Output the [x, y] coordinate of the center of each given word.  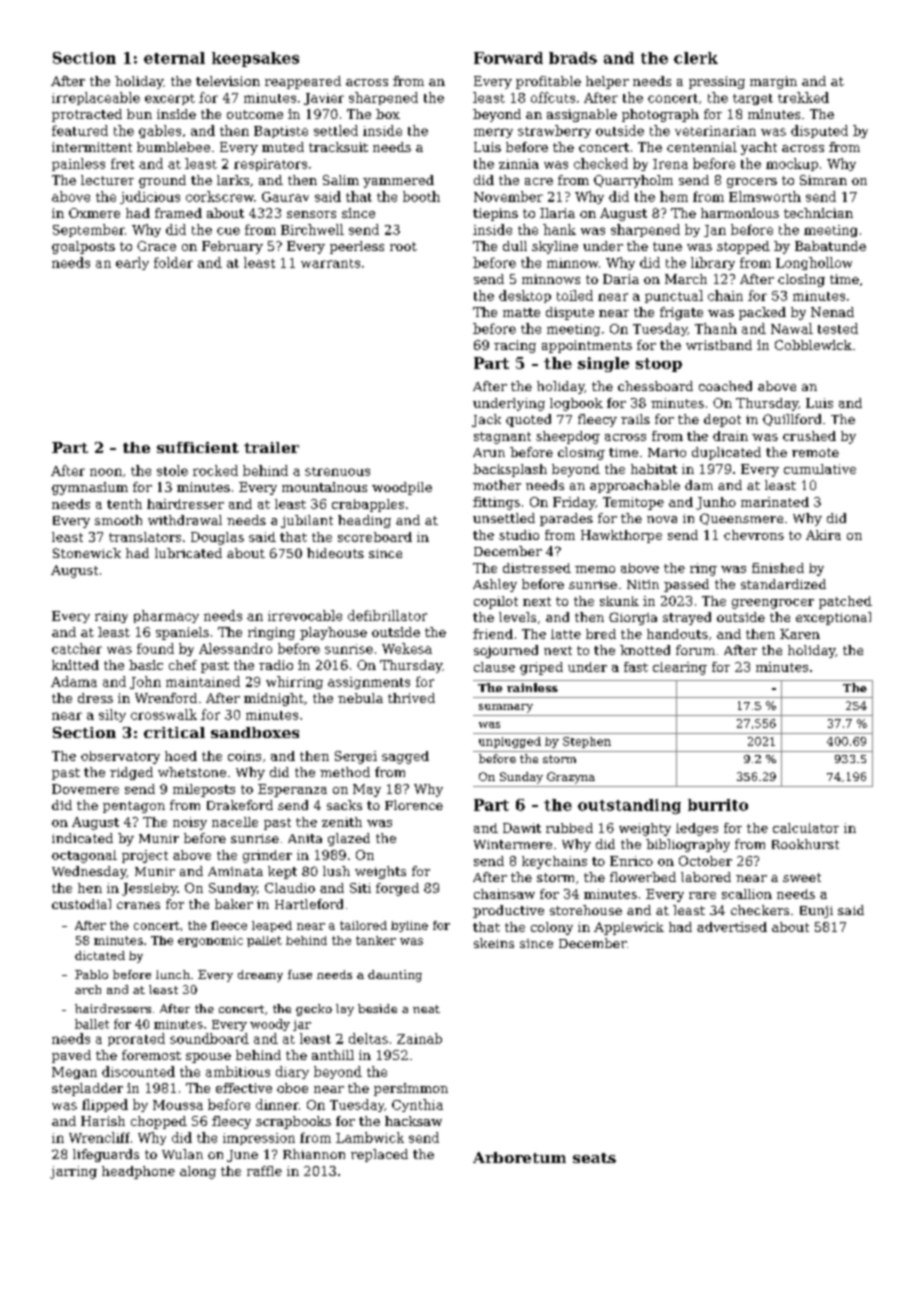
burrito [718, 805]
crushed [809, 436]
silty [112, 715]
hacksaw [413, 1121]
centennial [702, 147]
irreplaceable [96, 98]
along [198, 1172]
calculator [806, 828]
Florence [414, 805]
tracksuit [338, 147]
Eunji [816, 912]
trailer [271, 447]
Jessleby [149, 889]
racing [515, 346]
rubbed [569, 828]
